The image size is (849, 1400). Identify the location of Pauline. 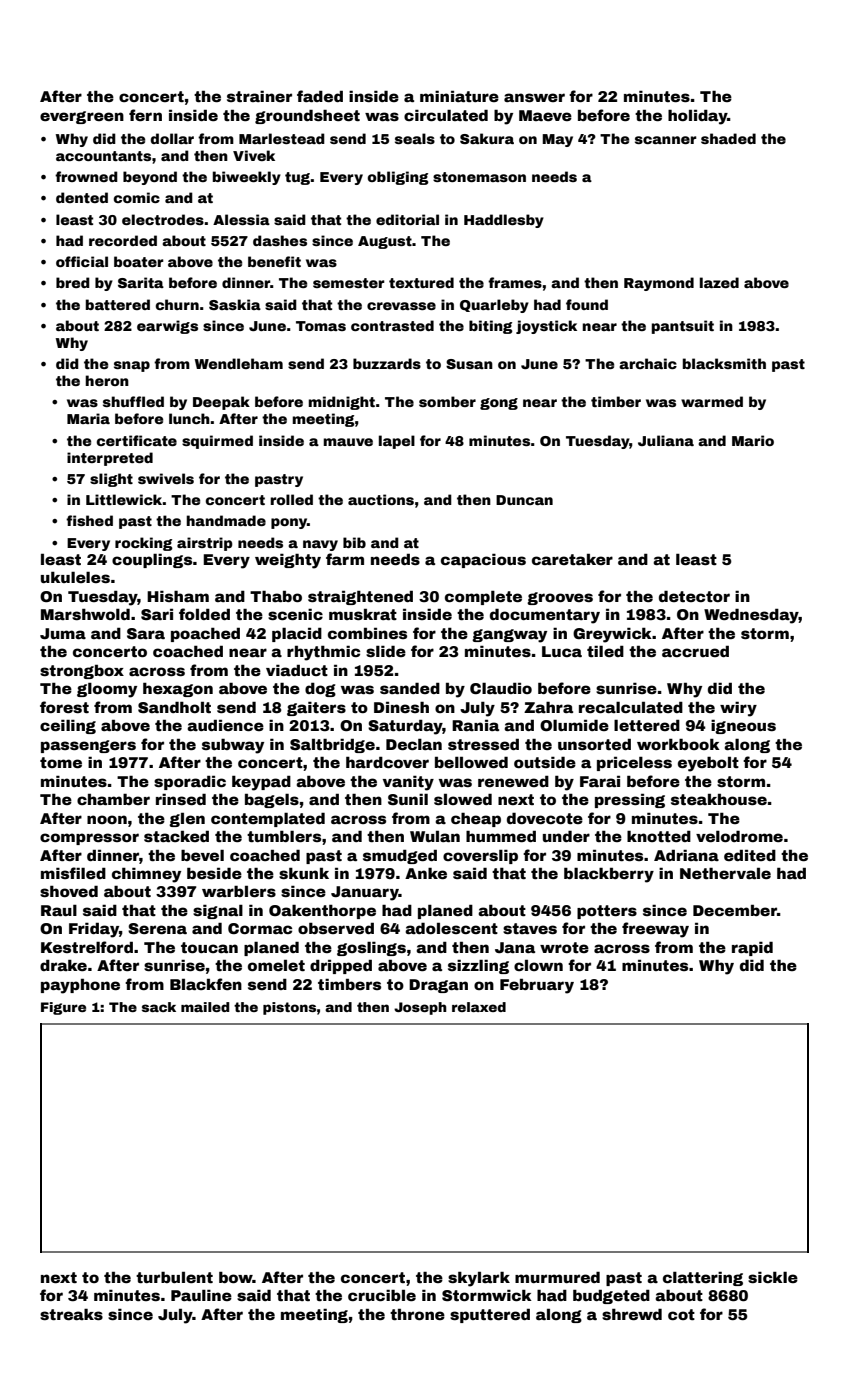
(201, 1295).
